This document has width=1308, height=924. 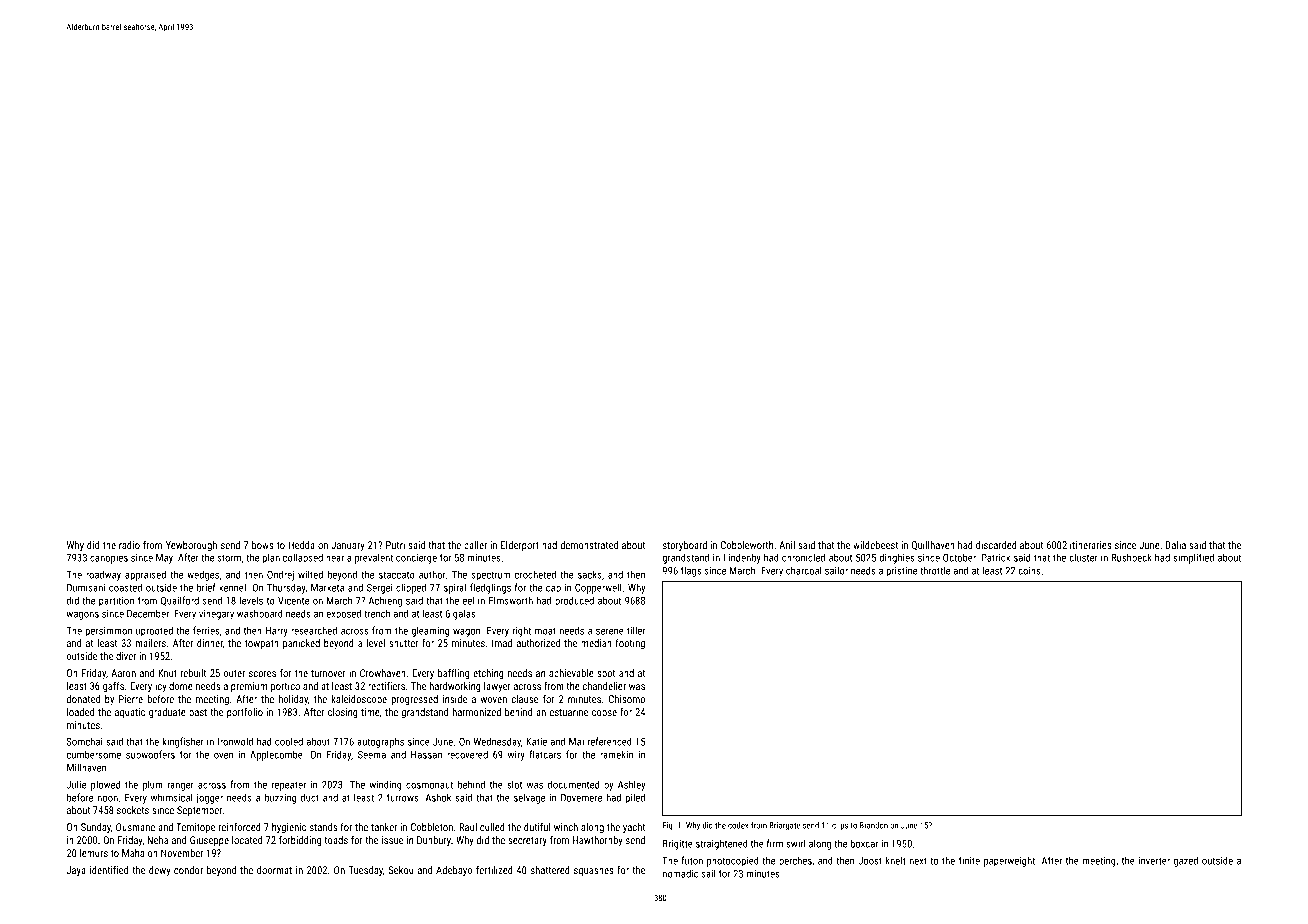 I want to click on discarded, so click(x=996, y=545).
